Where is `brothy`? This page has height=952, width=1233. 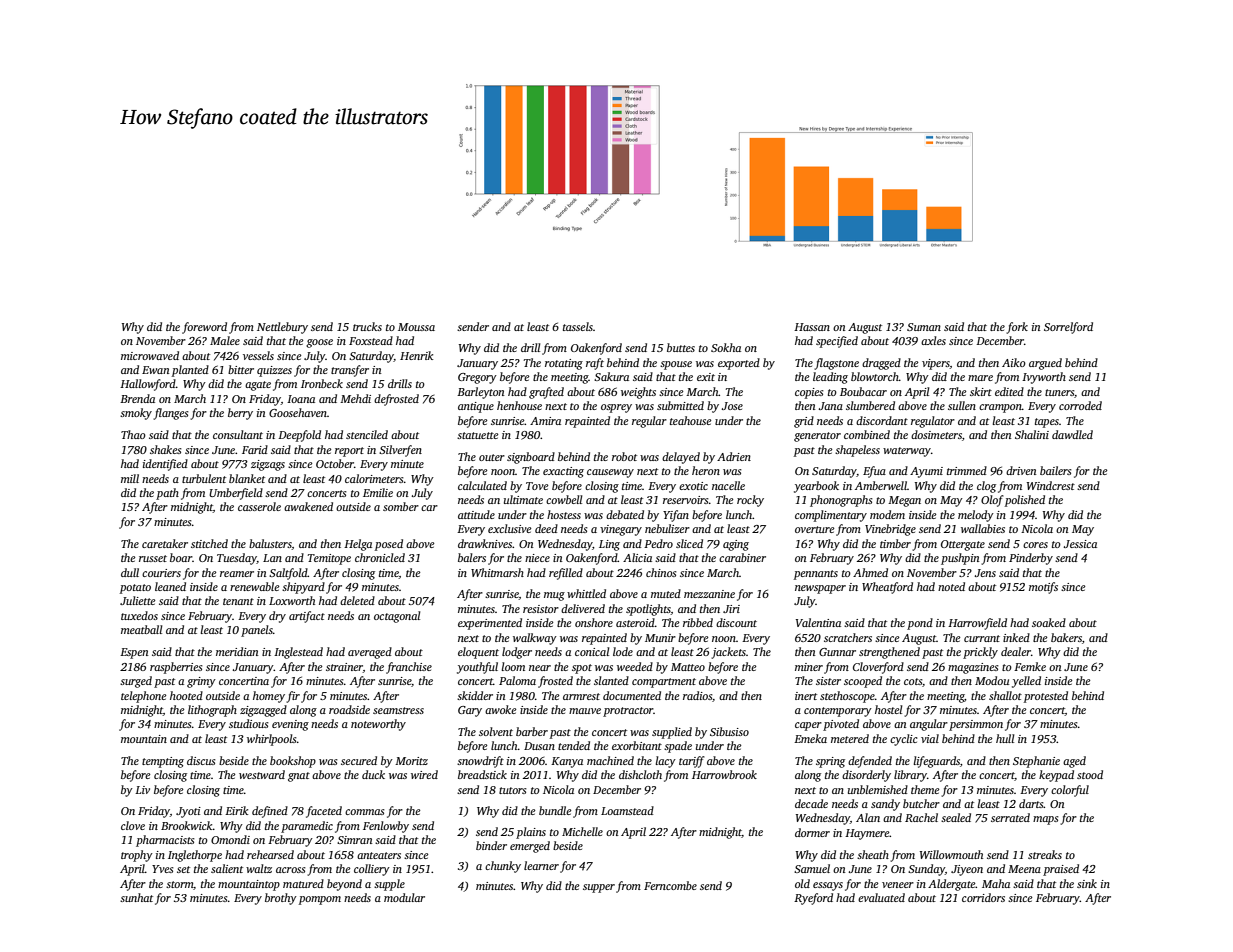
brothy is located at coordinates (281, 899).
